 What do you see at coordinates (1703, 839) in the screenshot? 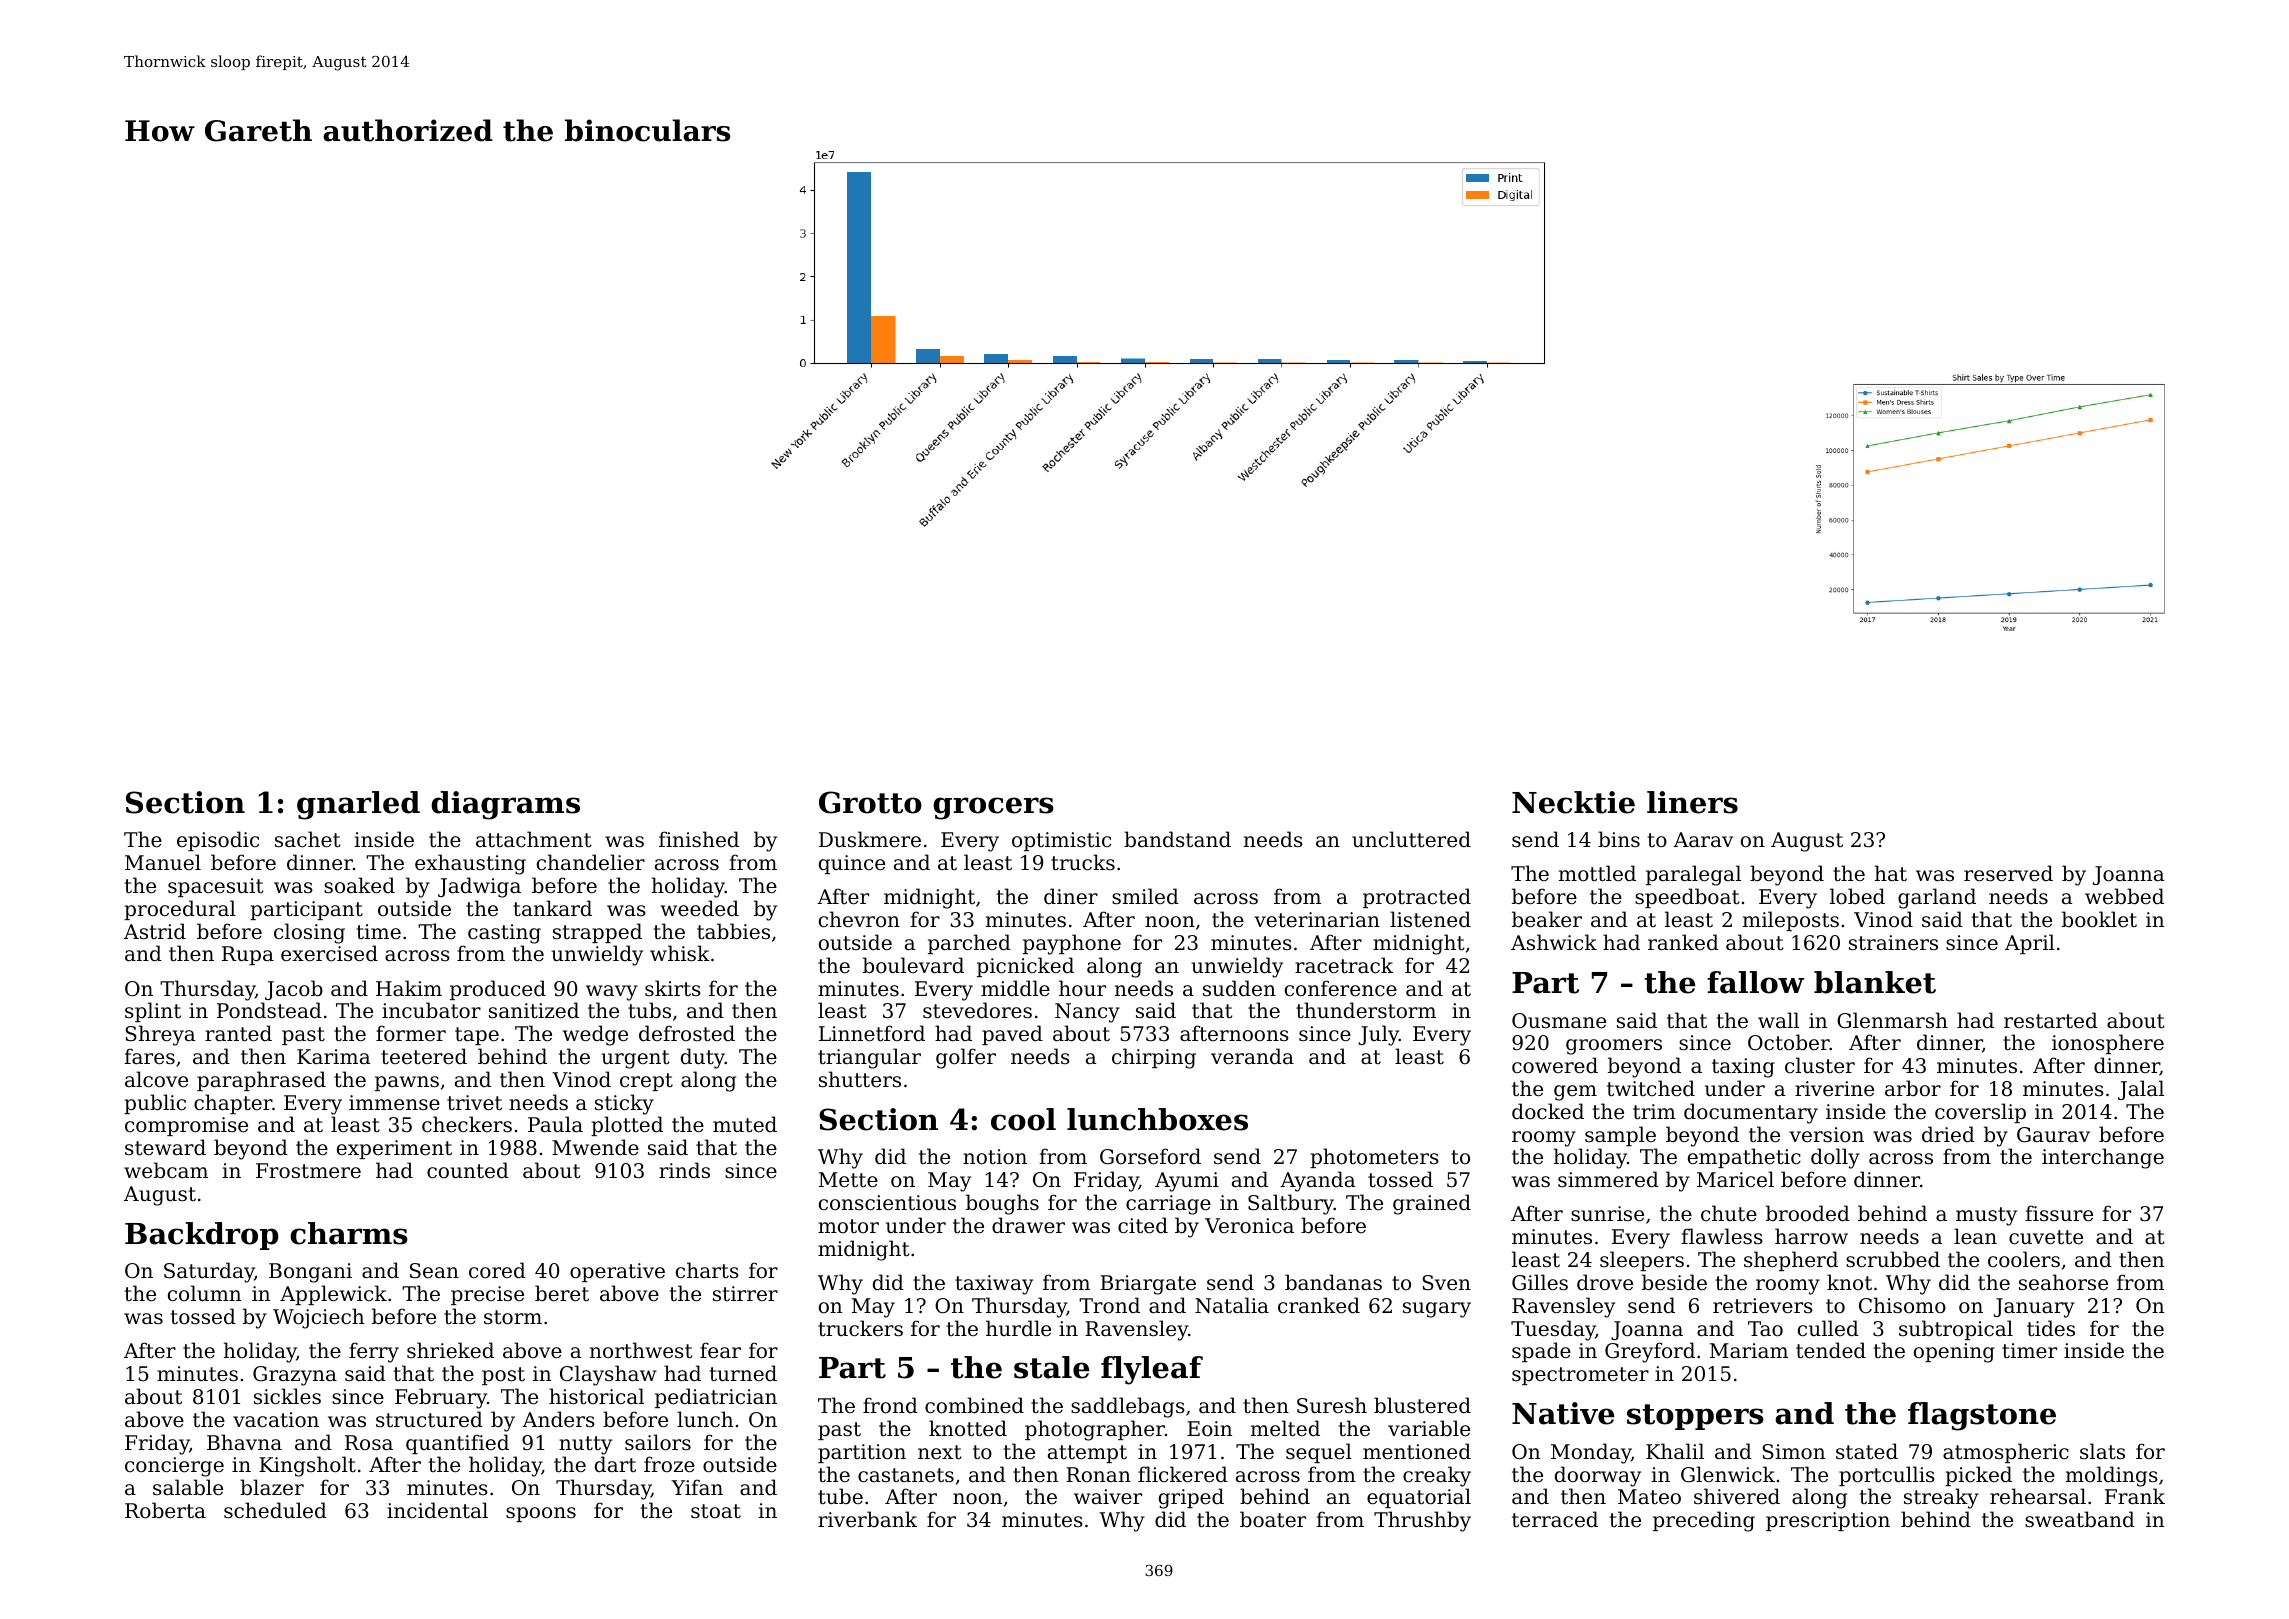
I see `Aarav` at bounding box center [1703, 839].
